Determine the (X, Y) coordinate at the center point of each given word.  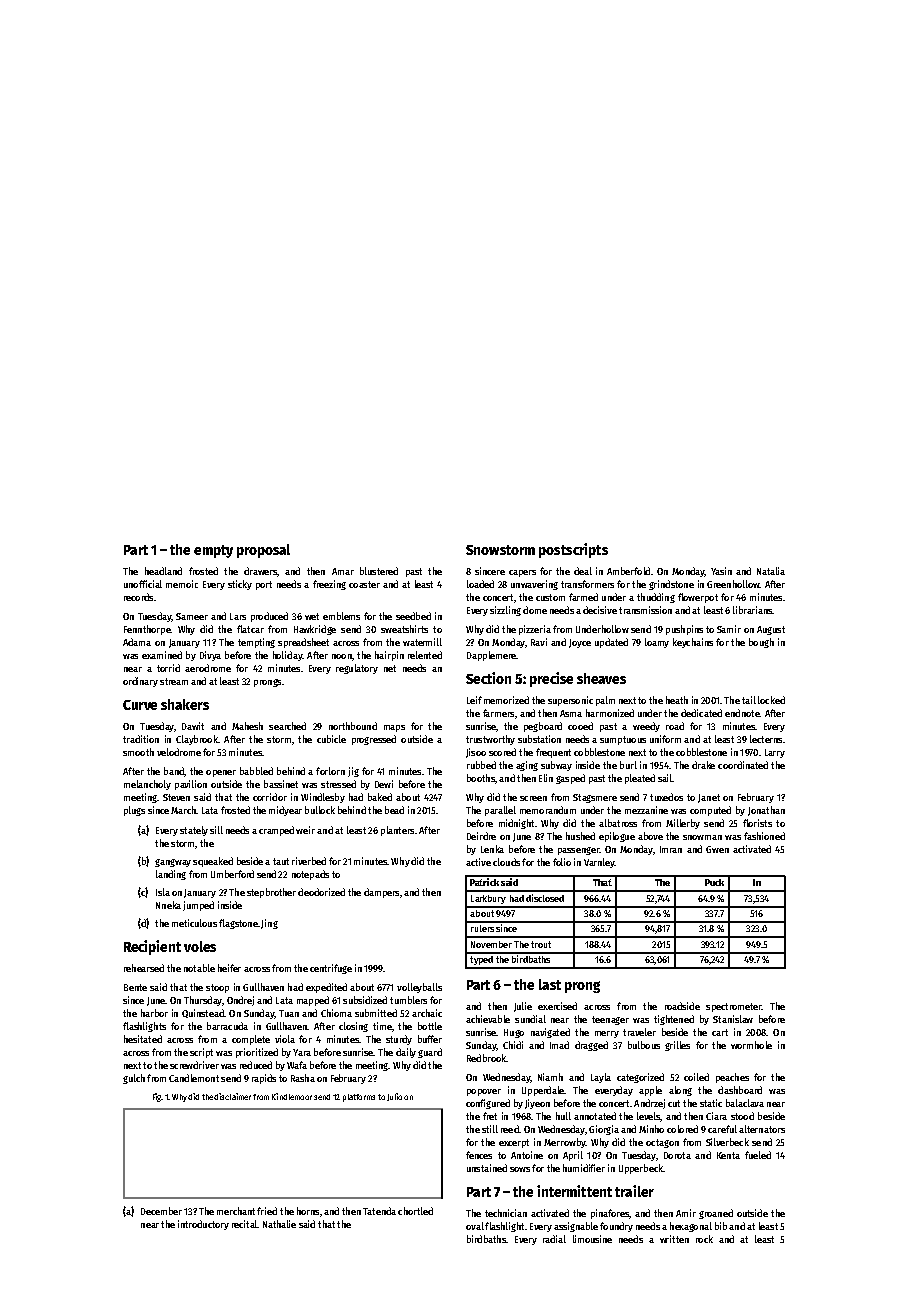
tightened (674, 1020)
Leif (474, 700)
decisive (600, 610)
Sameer (192, 616)
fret (490, 1116)
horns (308, 1211)
